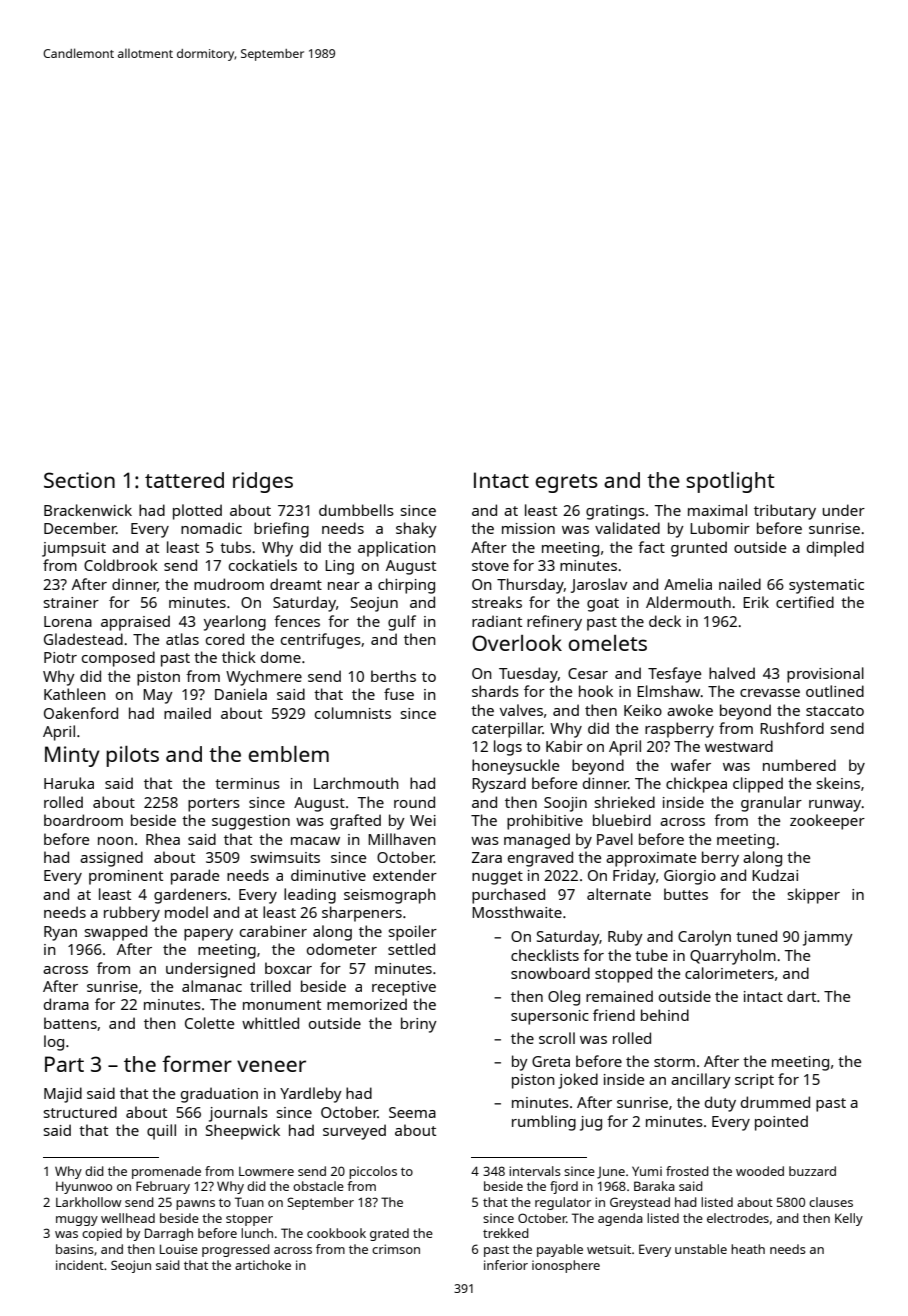 This screenshot has width=908, height=1316. I want to click on inferior, so click(506, 1265).
